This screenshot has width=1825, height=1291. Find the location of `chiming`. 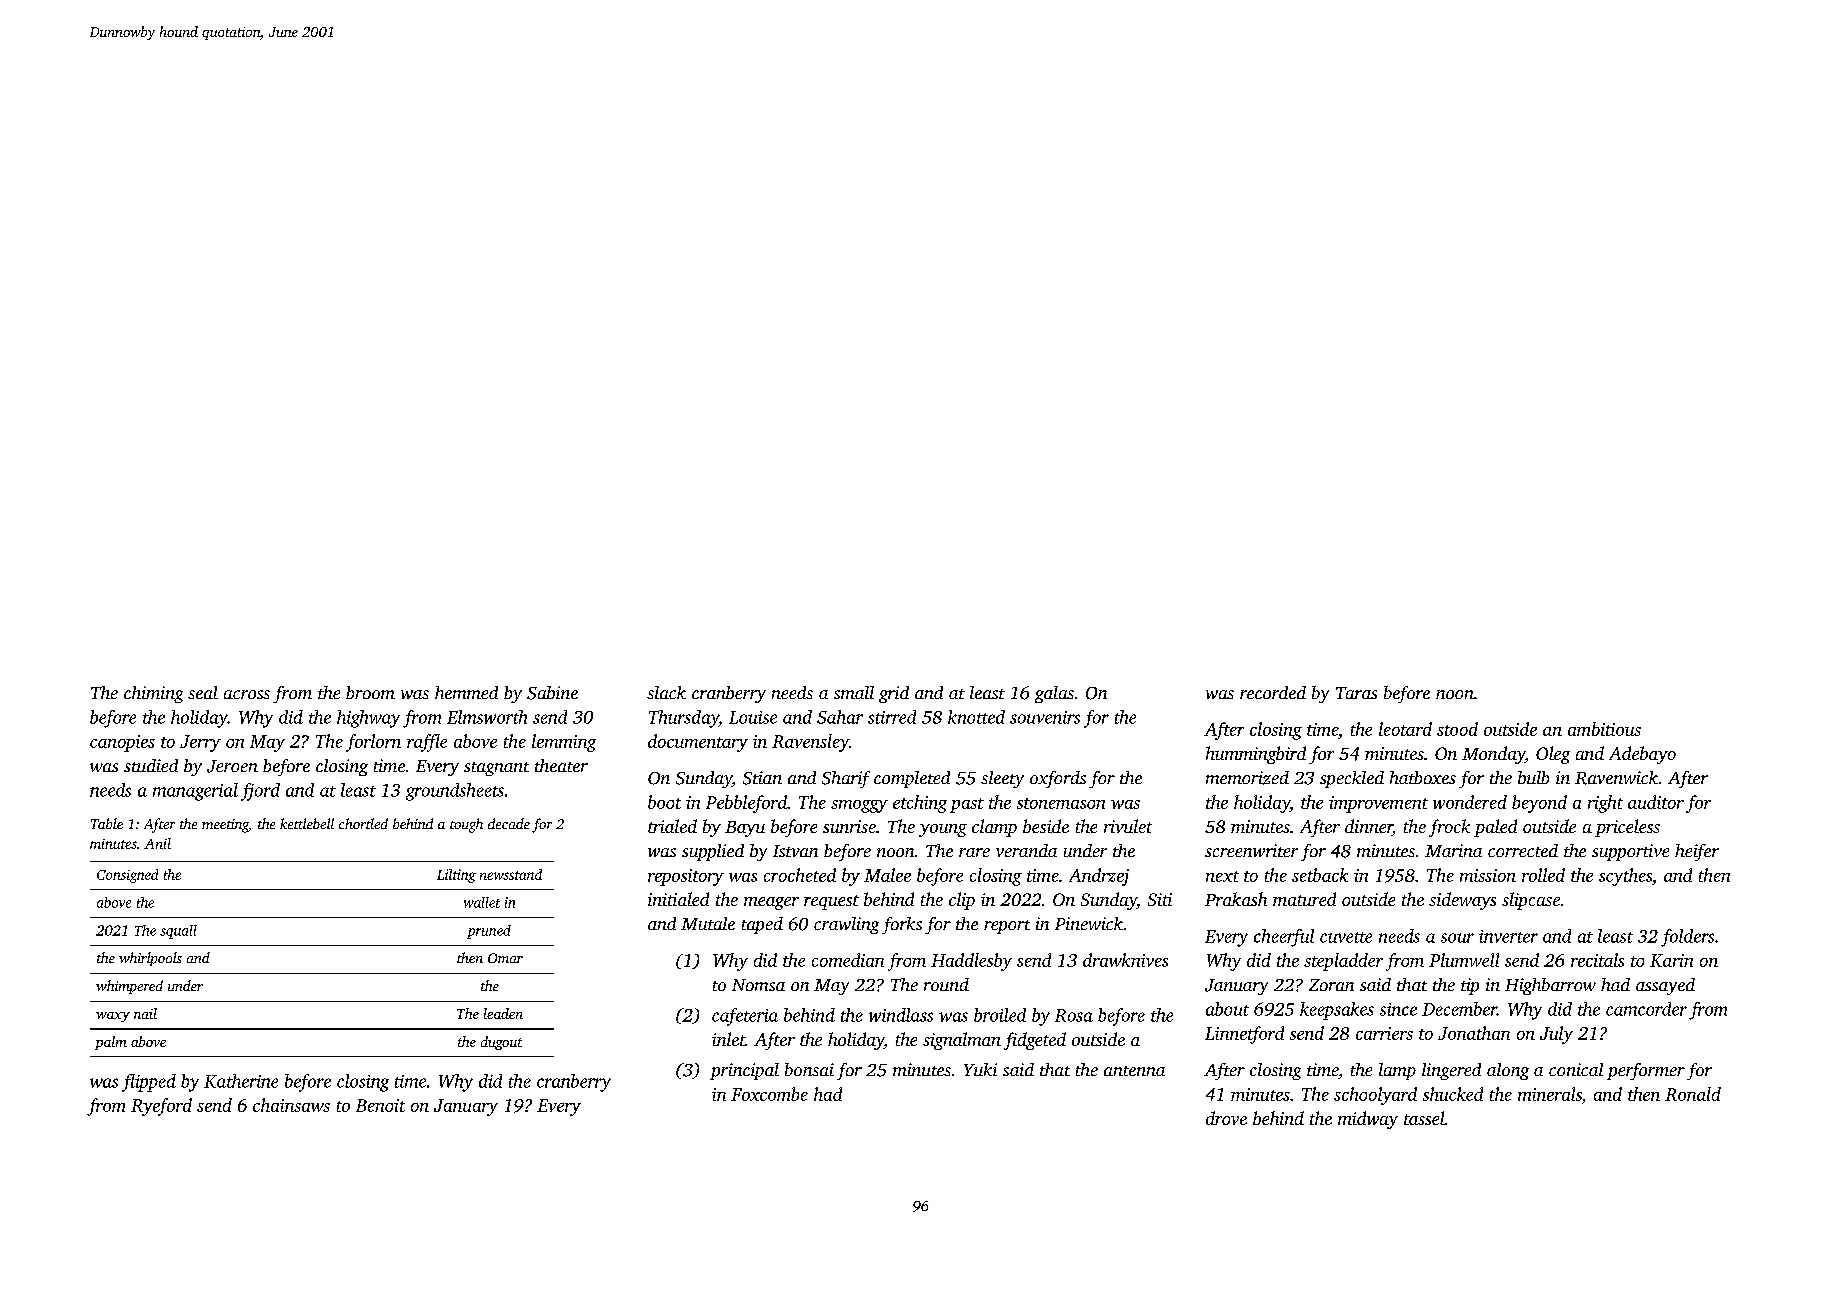

chiming is located at coordinates (153, 694).
